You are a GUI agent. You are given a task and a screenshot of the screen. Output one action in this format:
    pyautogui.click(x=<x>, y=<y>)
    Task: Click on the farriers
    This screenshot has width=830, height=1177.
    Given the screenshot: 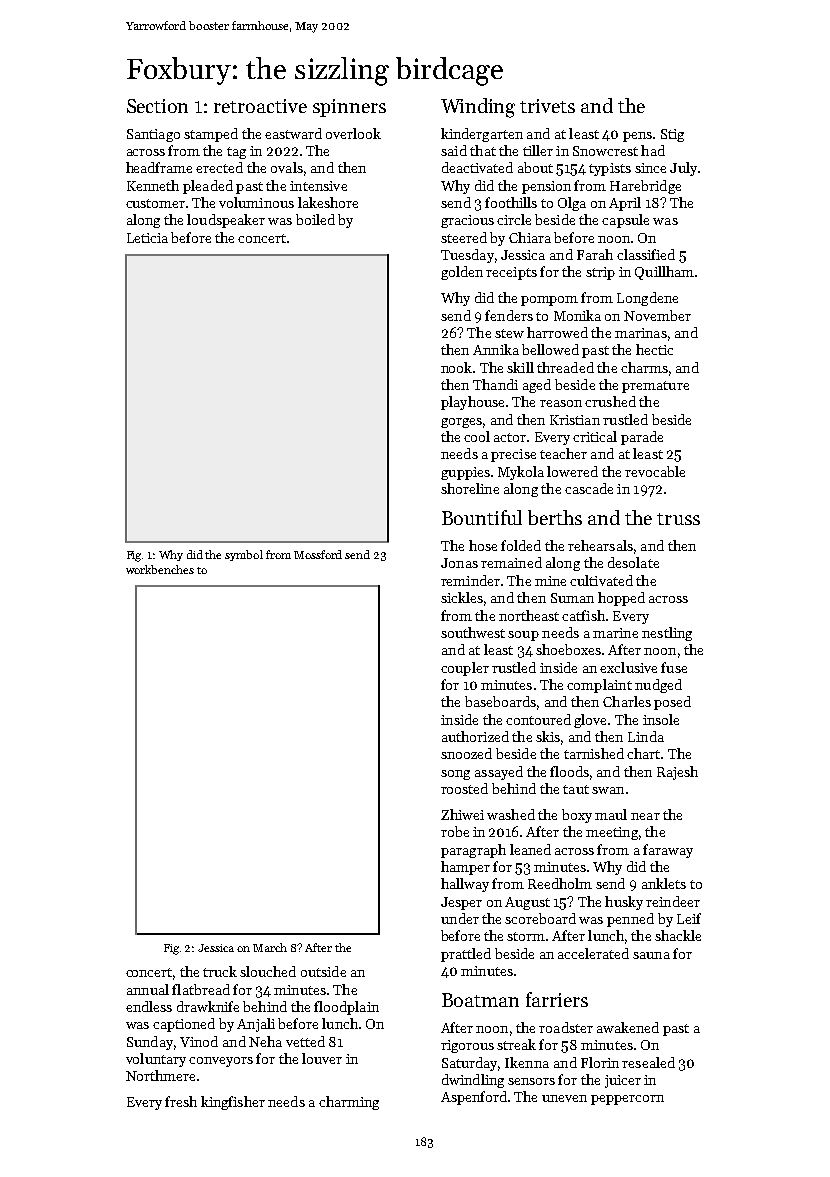 What is the action you would take?
    pyautogui.click(x=557, y=999)
